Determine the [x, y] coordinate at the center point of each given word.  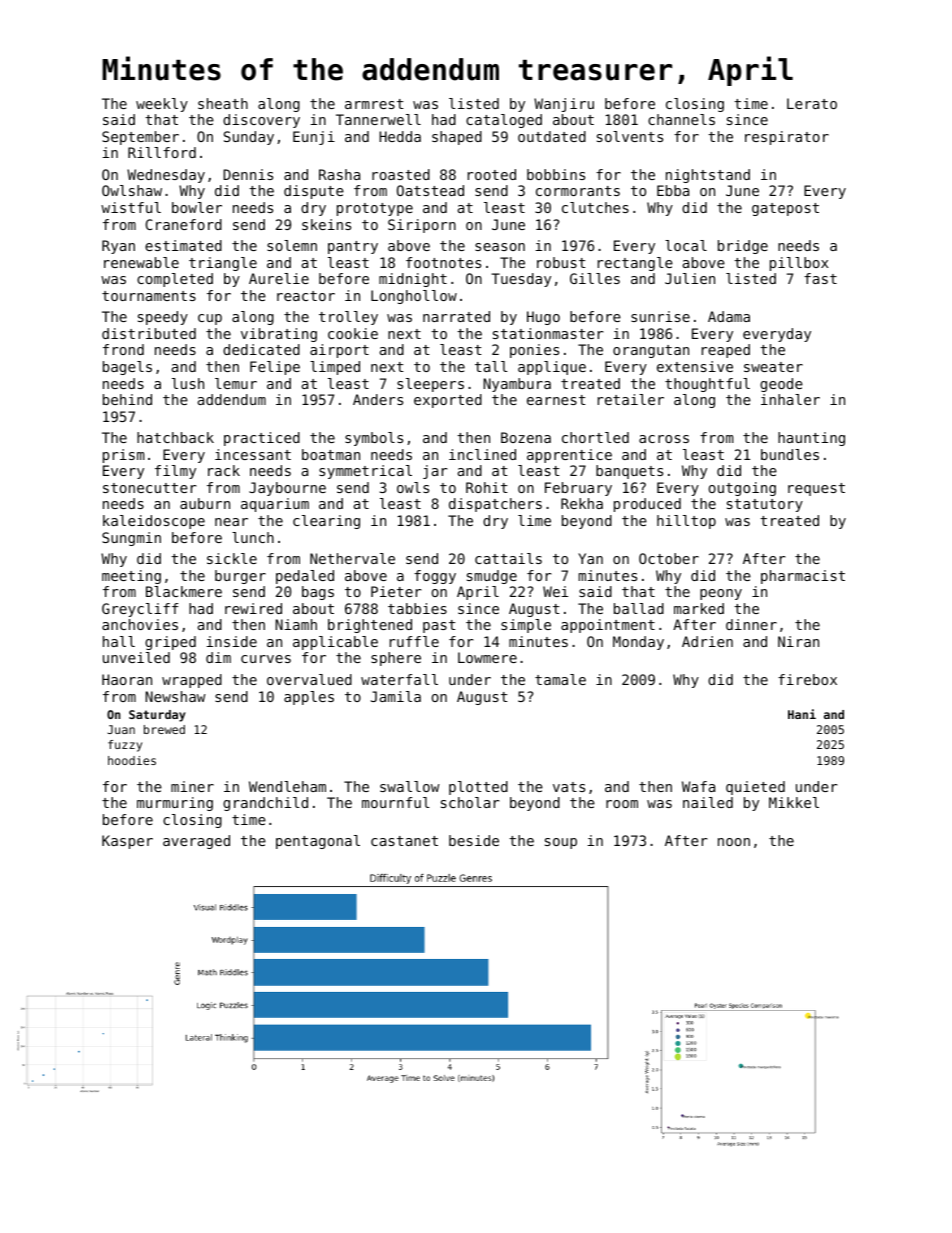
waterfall [399, 679]
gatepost [785, 209]
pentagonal [318, 842]
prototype [375, 209]
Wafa [698, 786]
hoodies [132, 760]
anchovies [140, 624]
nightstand [708, 176]
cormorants [578, 191]
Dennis [248, 174]
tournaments [149, 296]
